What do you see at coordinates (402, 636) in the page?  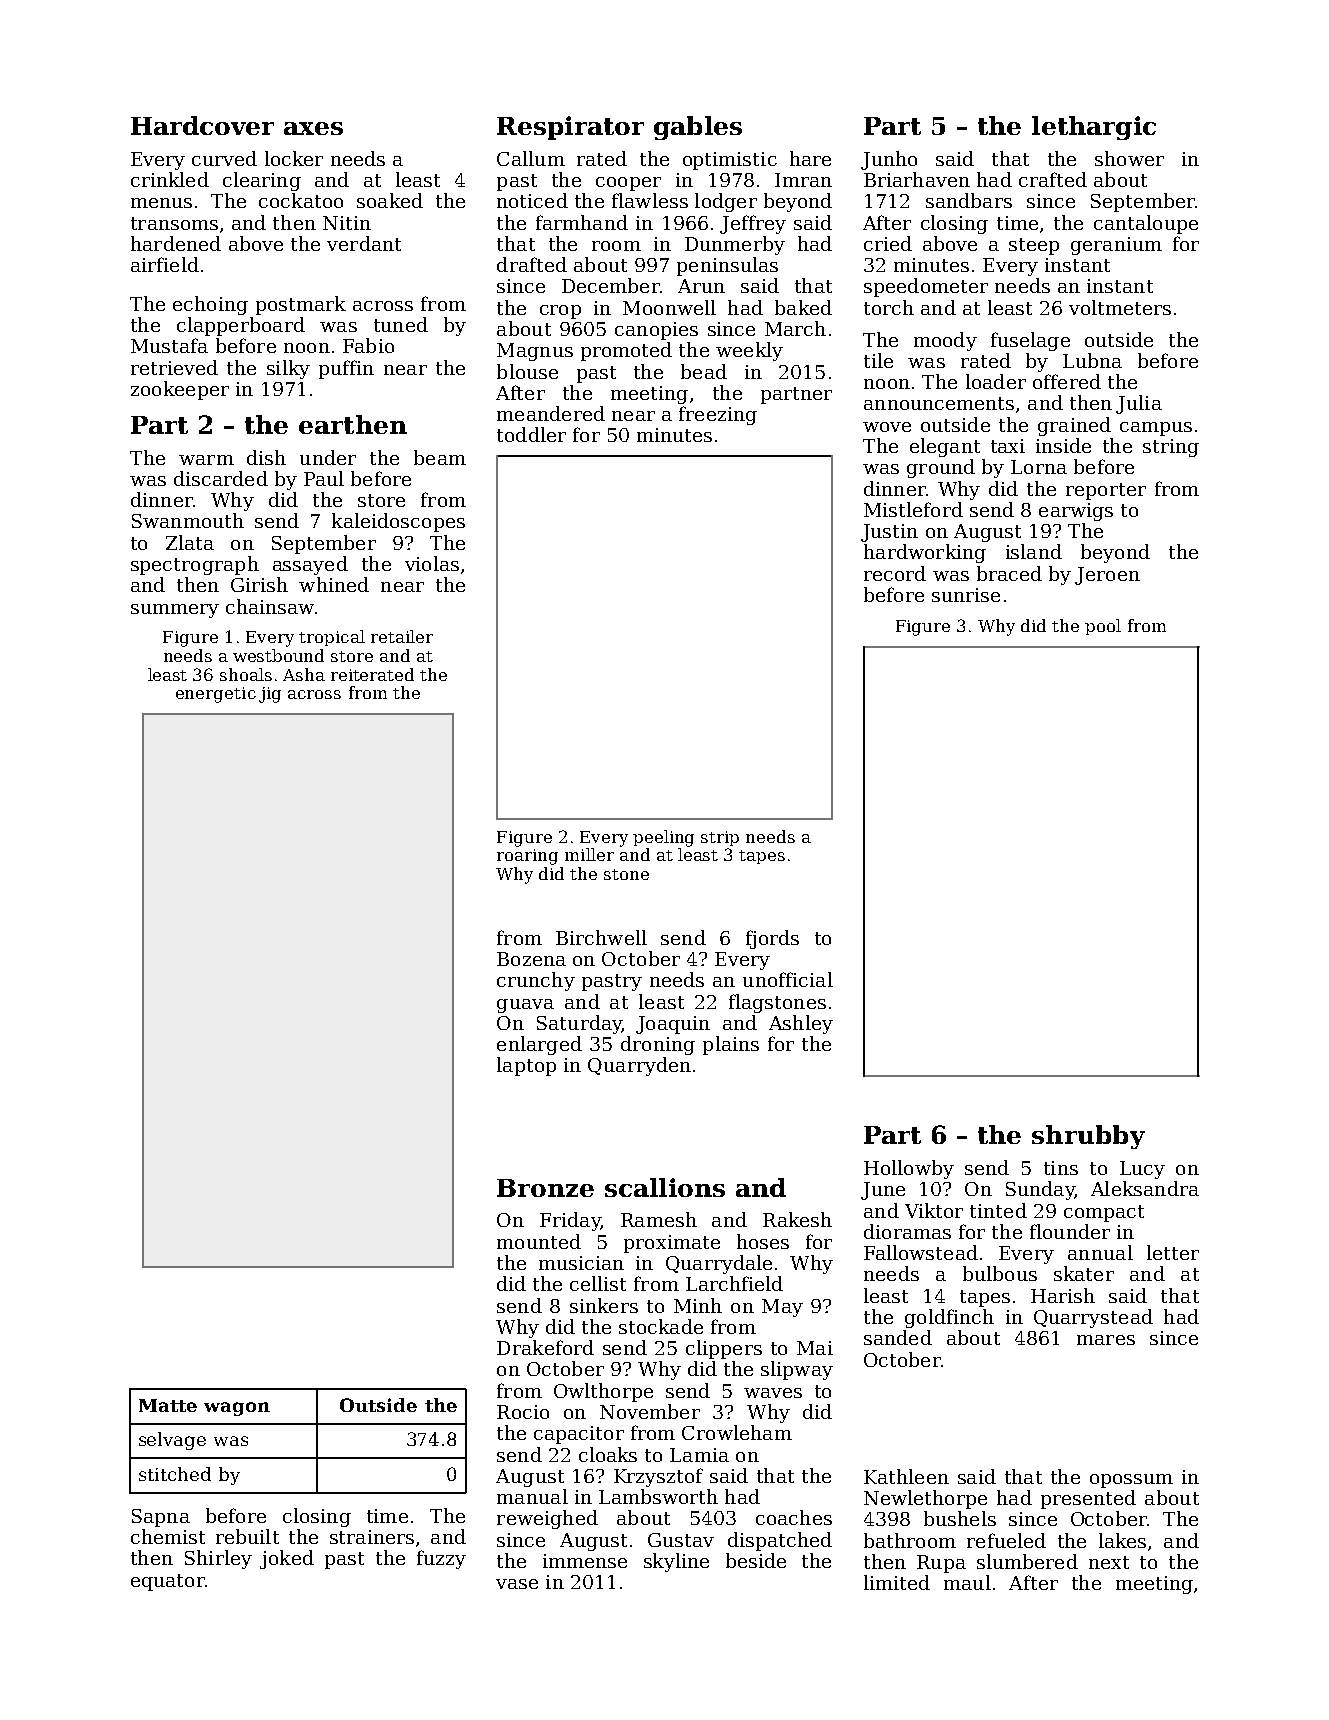 I see `retailer` at bounding box center [402, 636].
